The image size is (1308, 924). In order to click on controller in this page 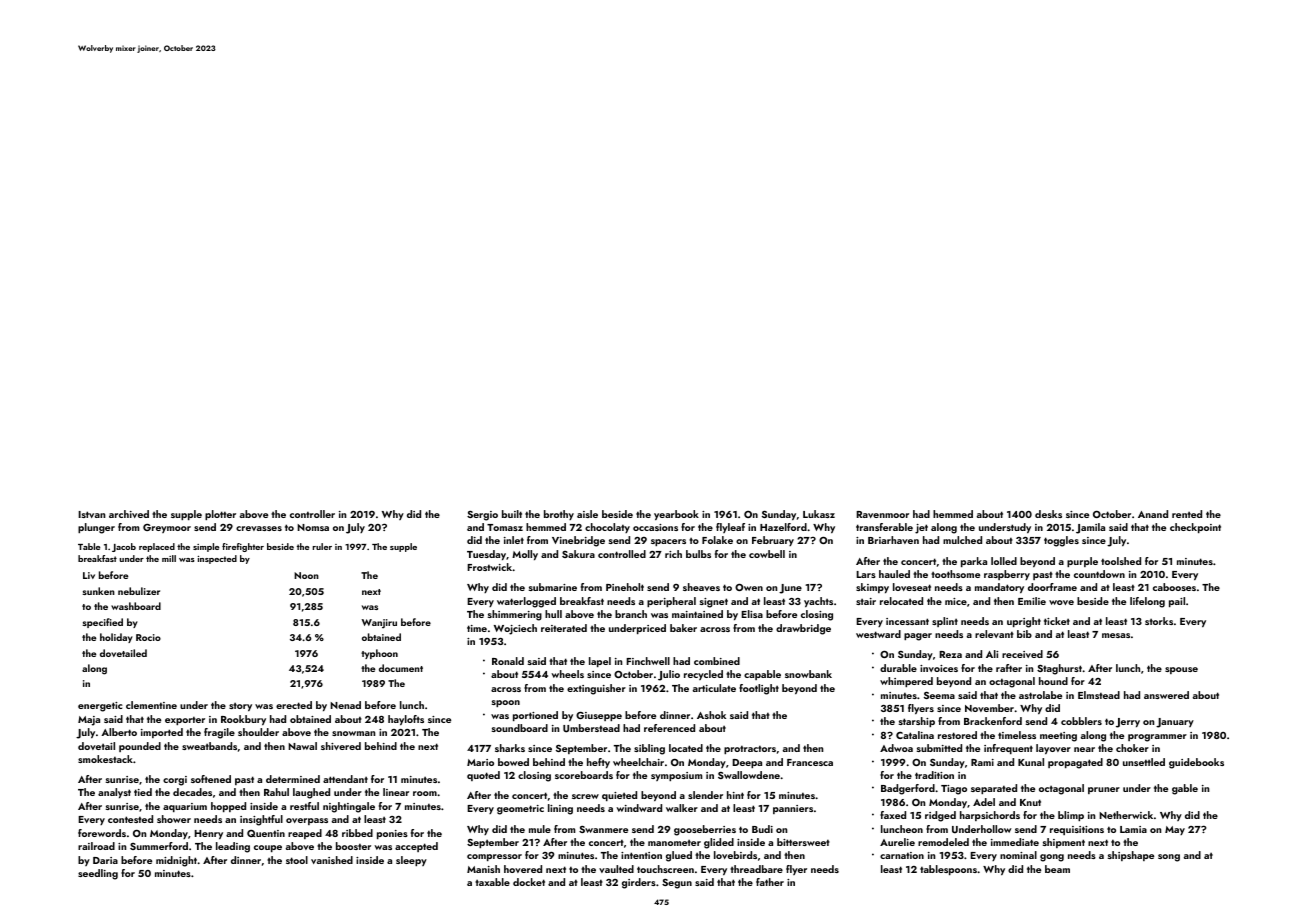, I will do `click(312, 514)`.
